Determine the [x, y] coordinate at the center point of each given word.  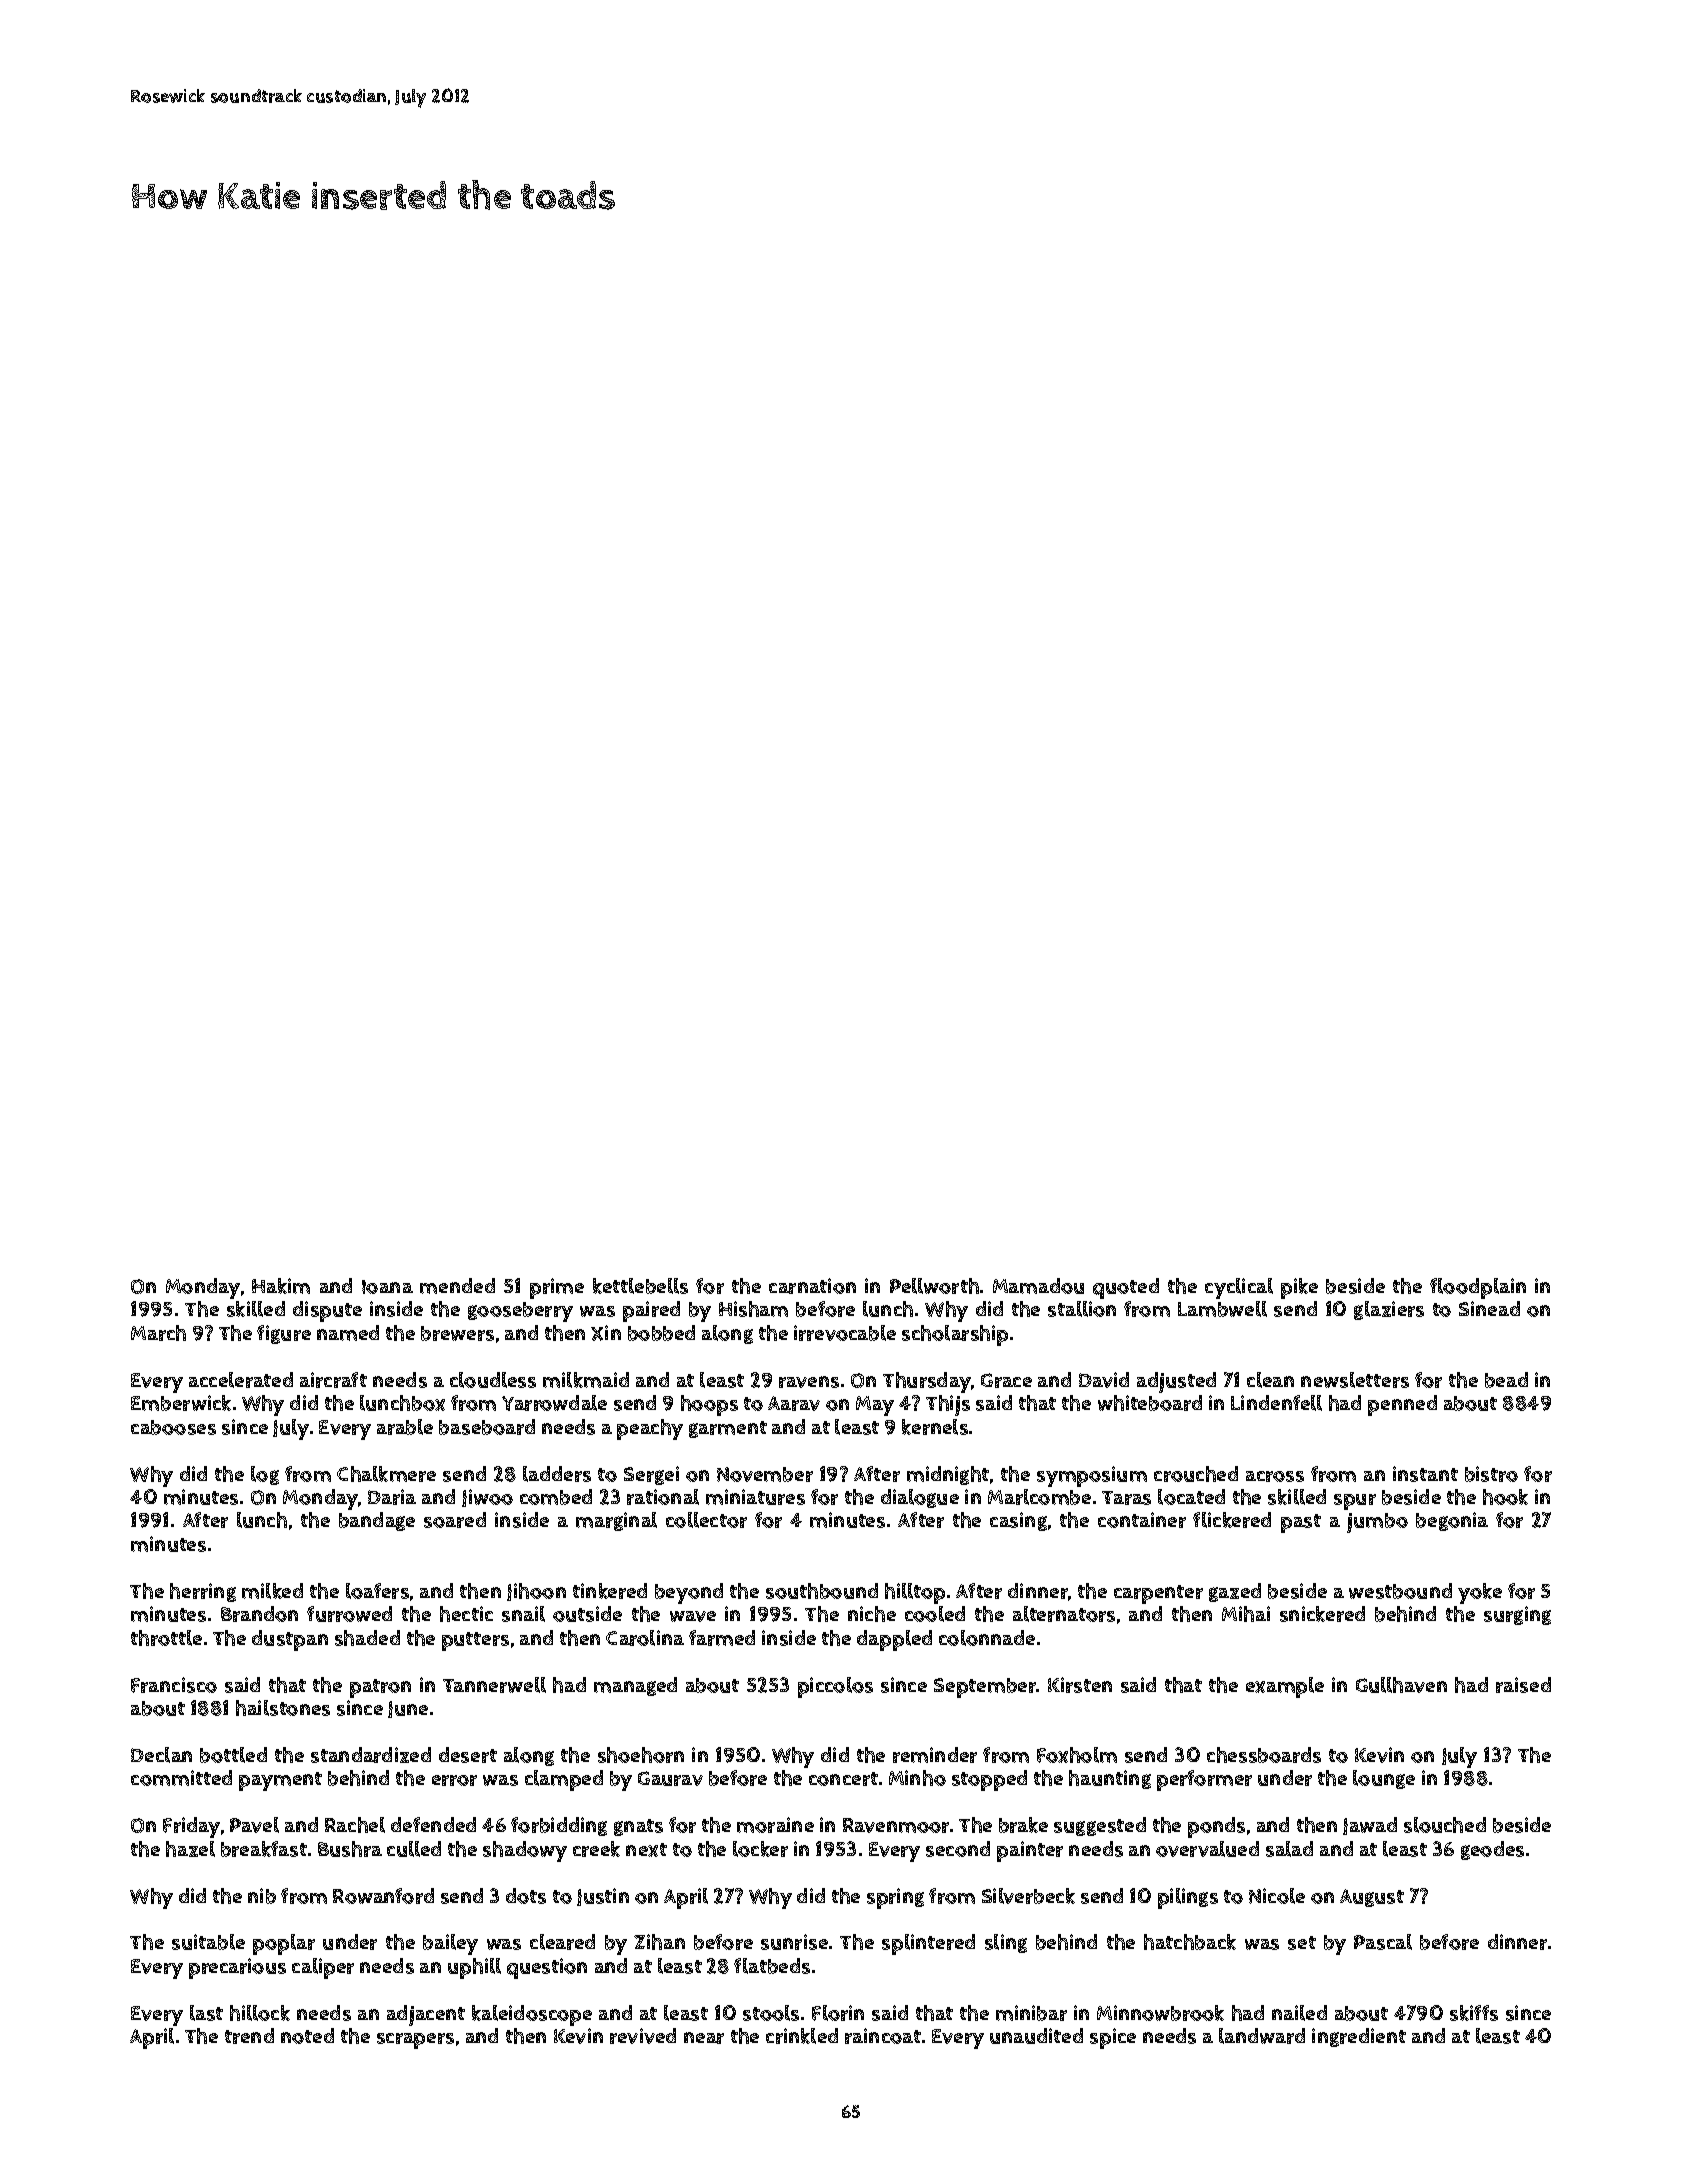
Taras [1126, 1498]
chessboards [1264, 1755]
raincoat [883, 2036]
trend [249, 2036]
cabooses [173, 1427]
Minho [917, 1778]
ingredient [1359, 2037]
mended [457, 1286]
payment [280, 1781]
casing [1018, 1521]
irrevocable [845, 1333]
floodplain [1478, 1288]
